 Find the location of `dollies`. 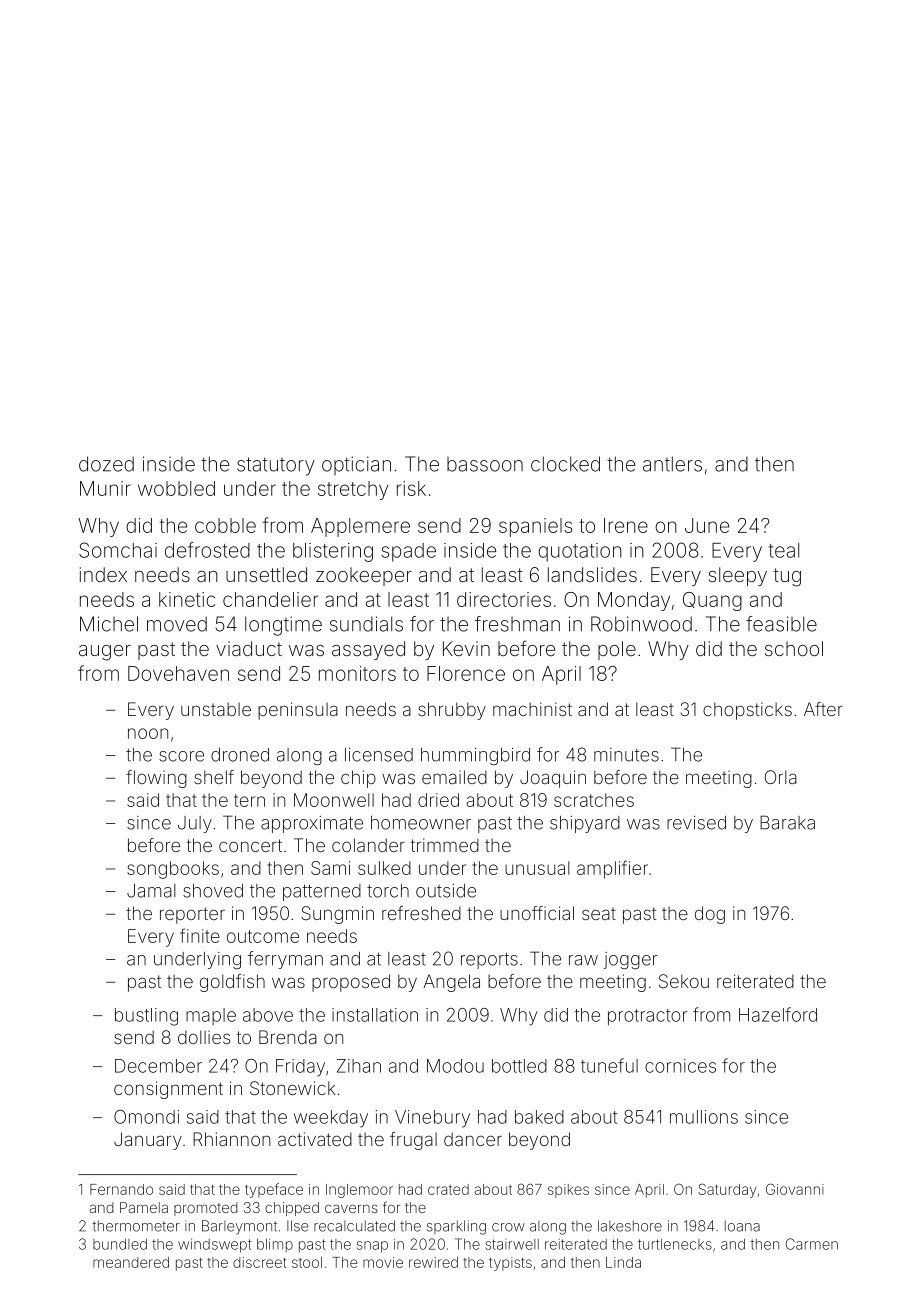

dollies is located at coordinates (204, 1037).
